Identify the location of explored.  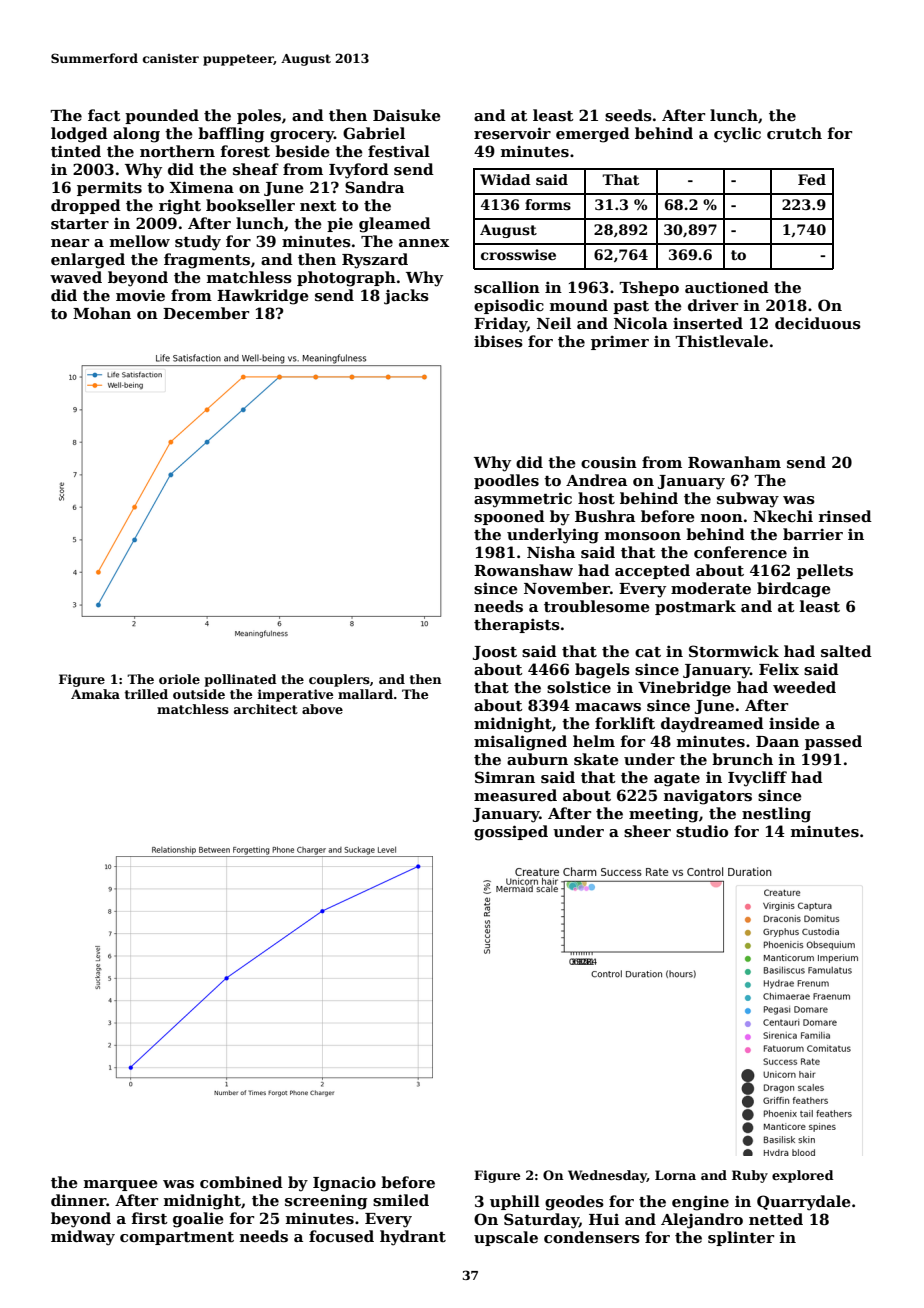
(803, 1176).
